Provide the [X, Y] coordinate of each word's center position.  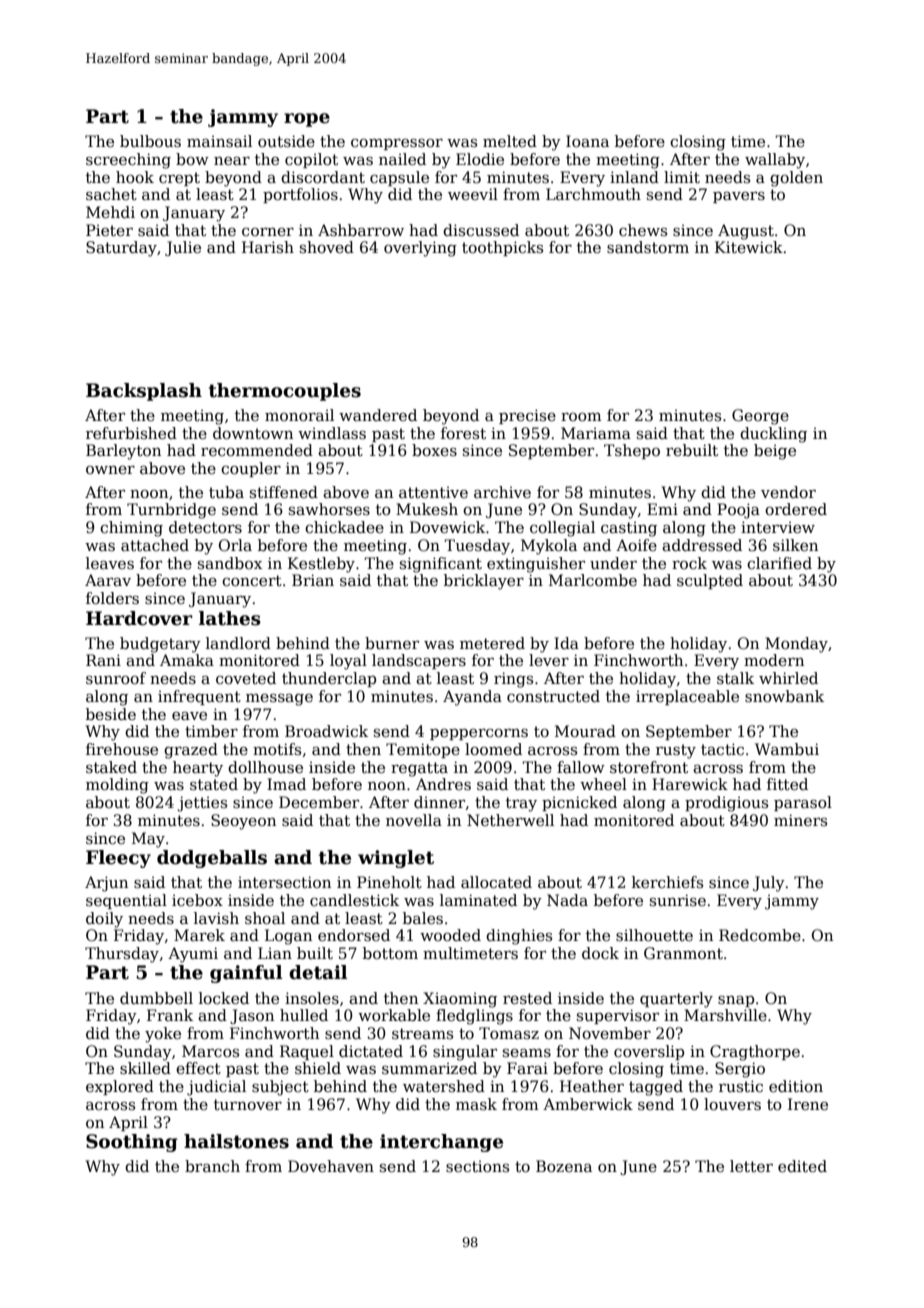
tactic [722, 749]
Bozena [564, 1166]
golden [796, 179]
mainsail [219, 141]
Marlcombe [593, 580]
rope [307, 120]
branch [212, 1166]
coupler [251, 469]
